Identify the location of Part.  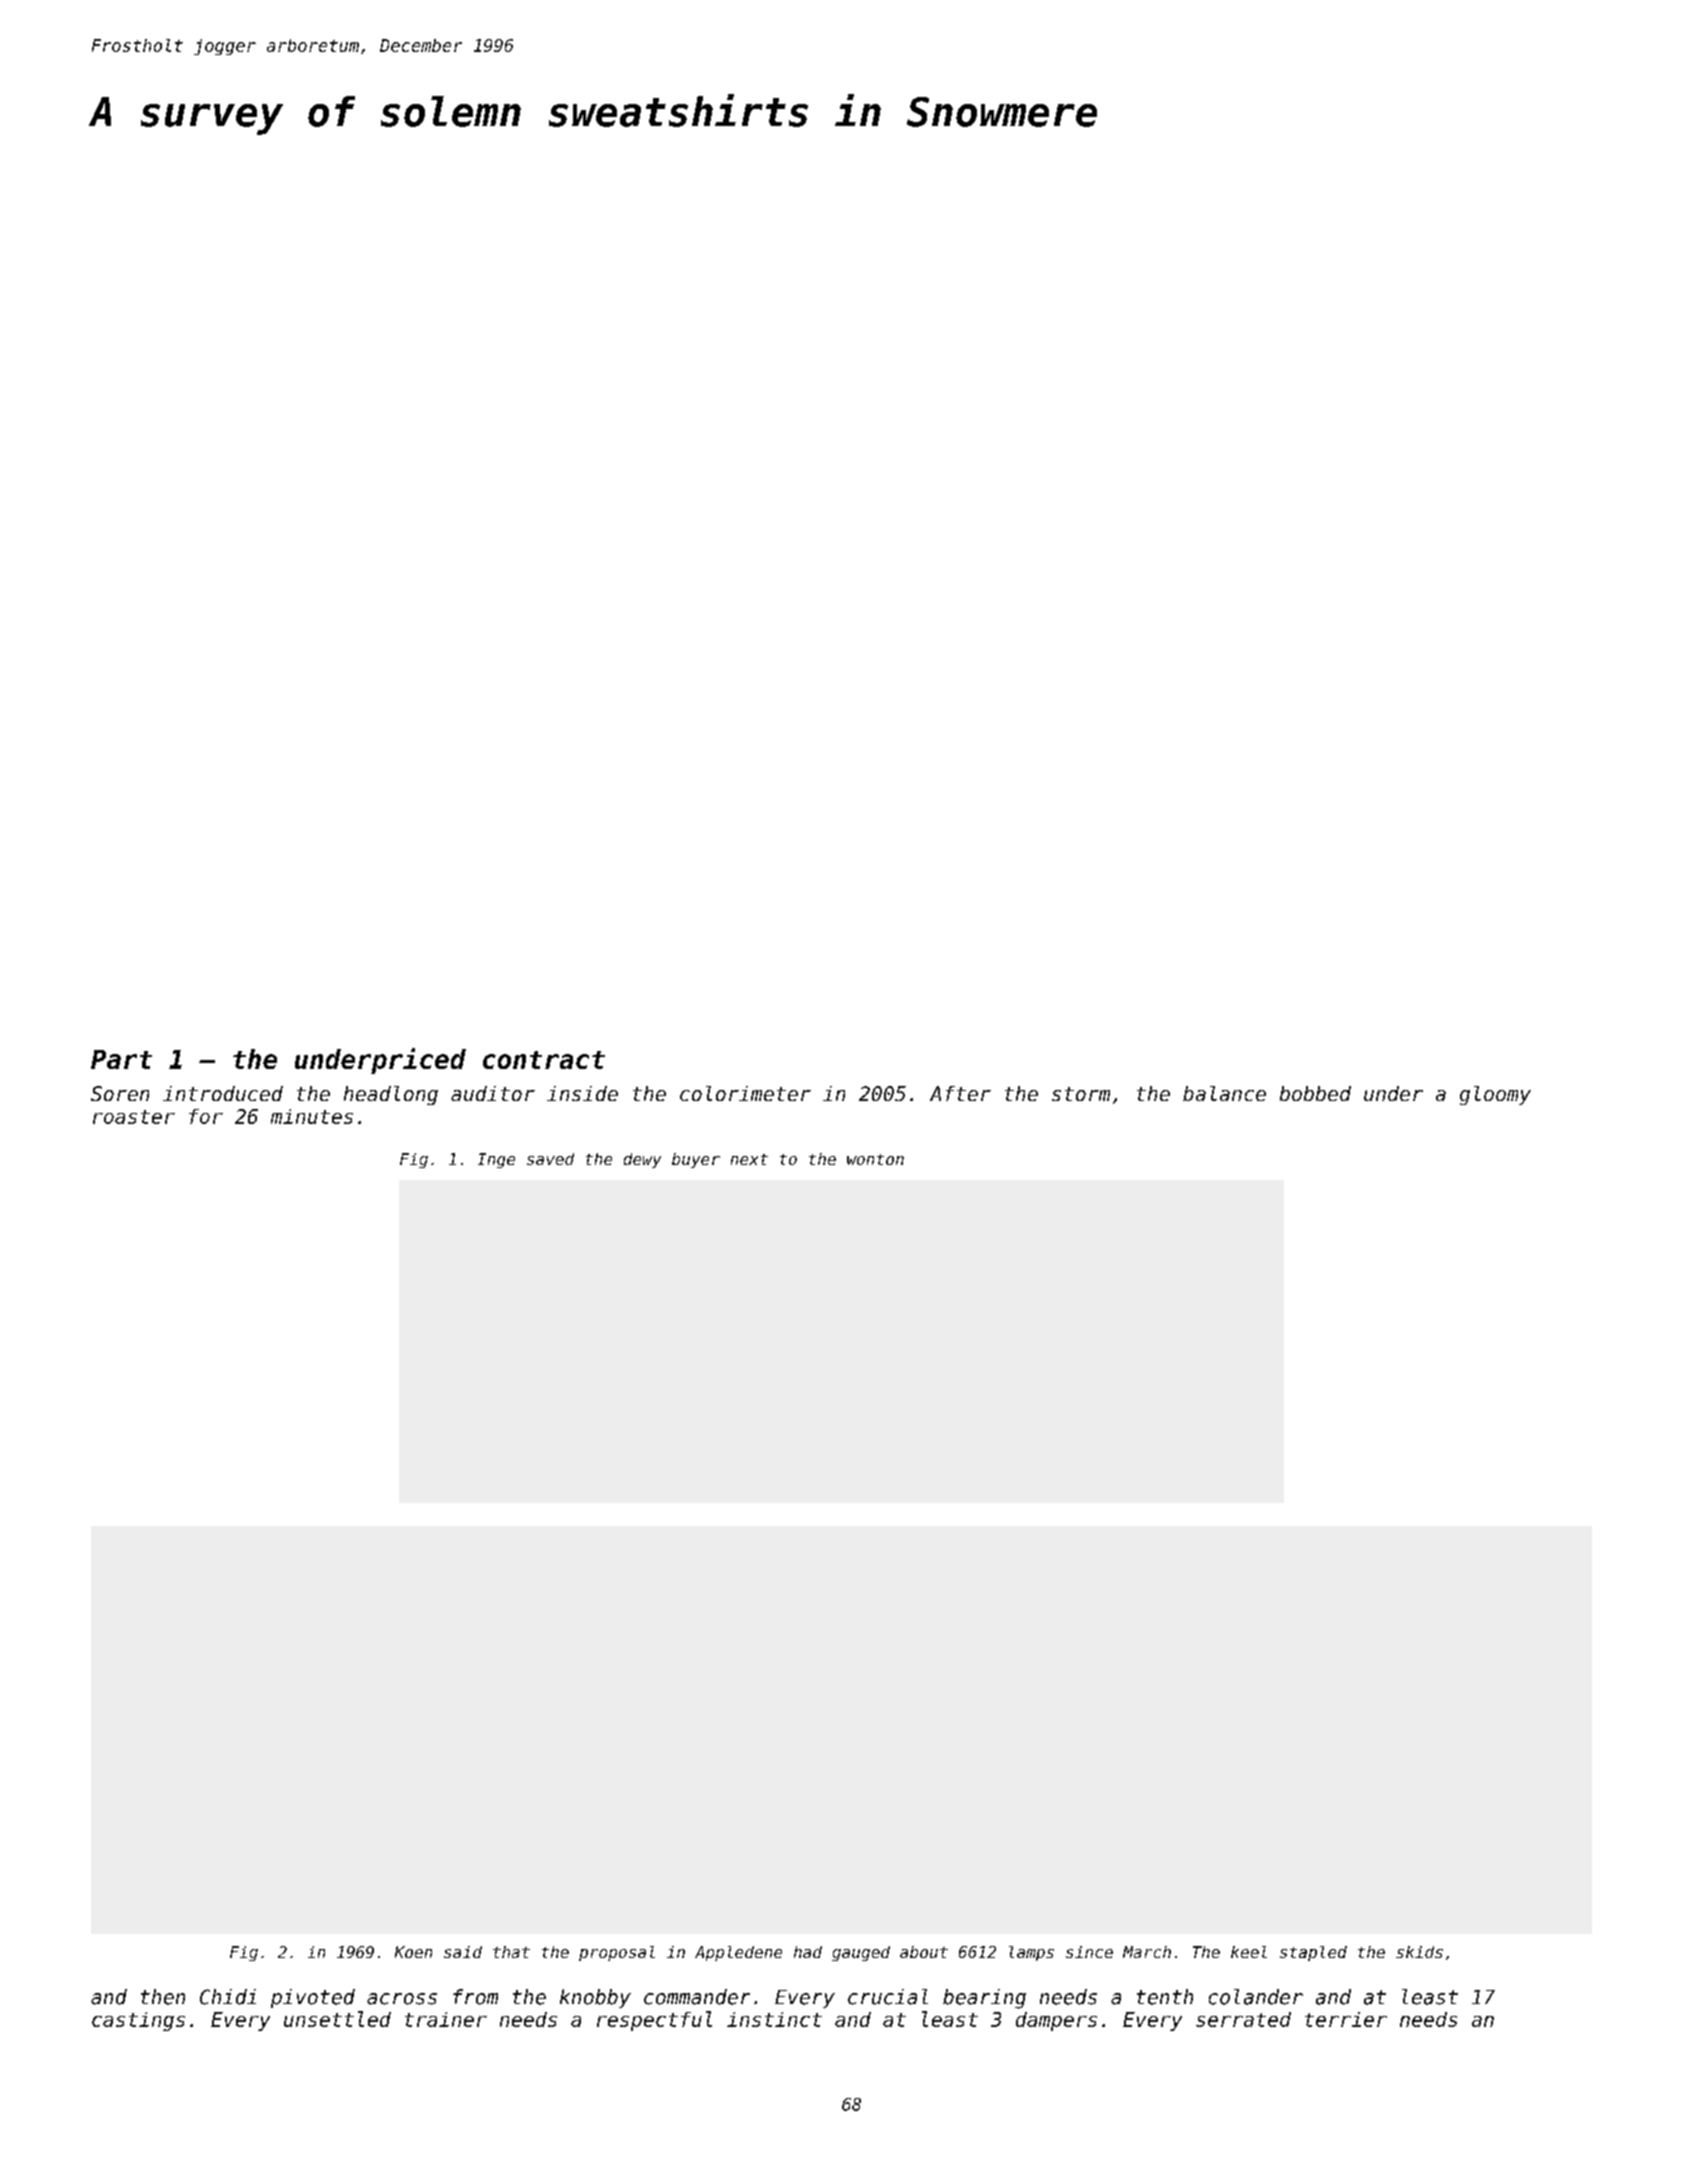
(121, 1059).
